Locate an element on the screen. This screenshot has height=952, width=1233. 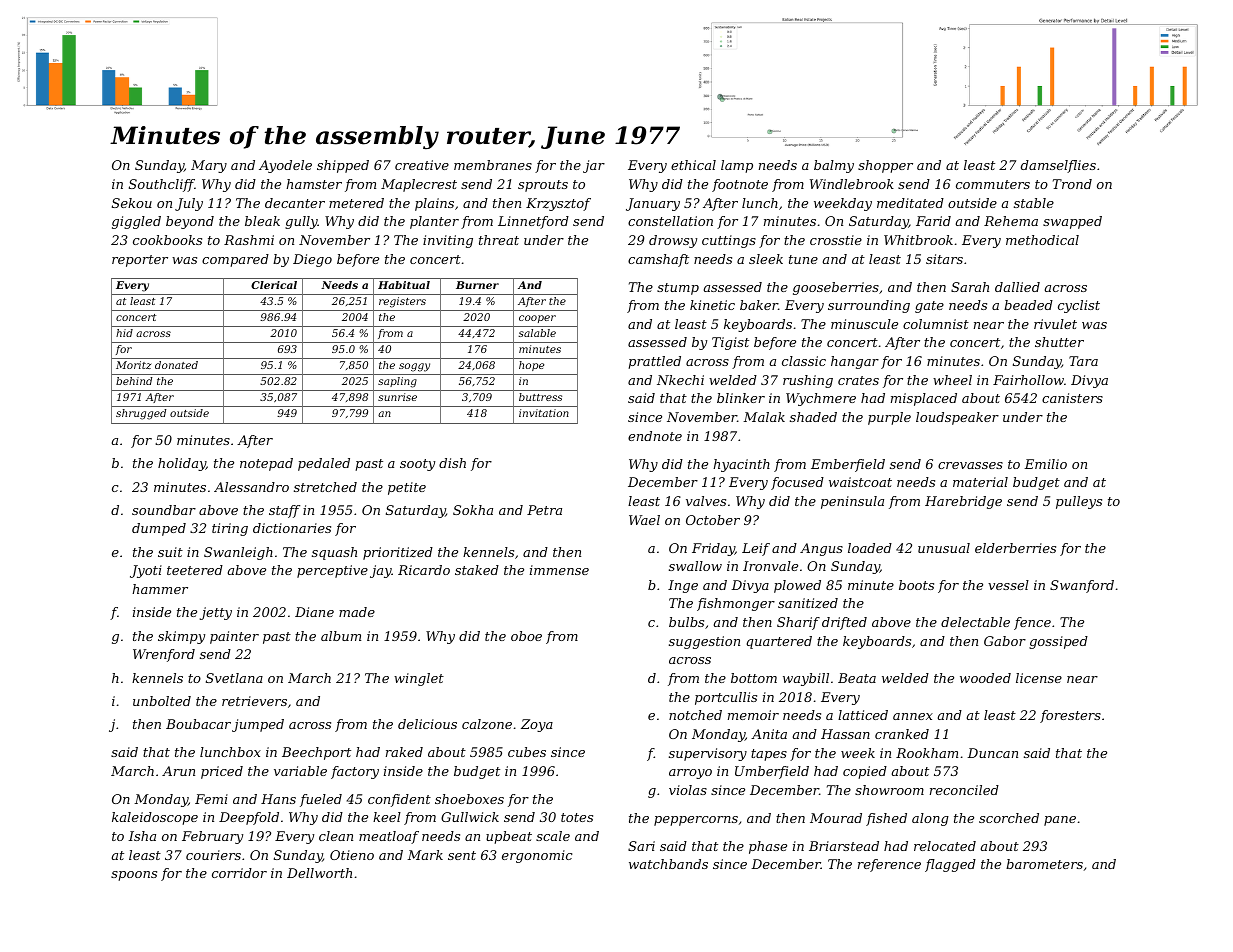
dallied is located at coordinates (1017, 287).
